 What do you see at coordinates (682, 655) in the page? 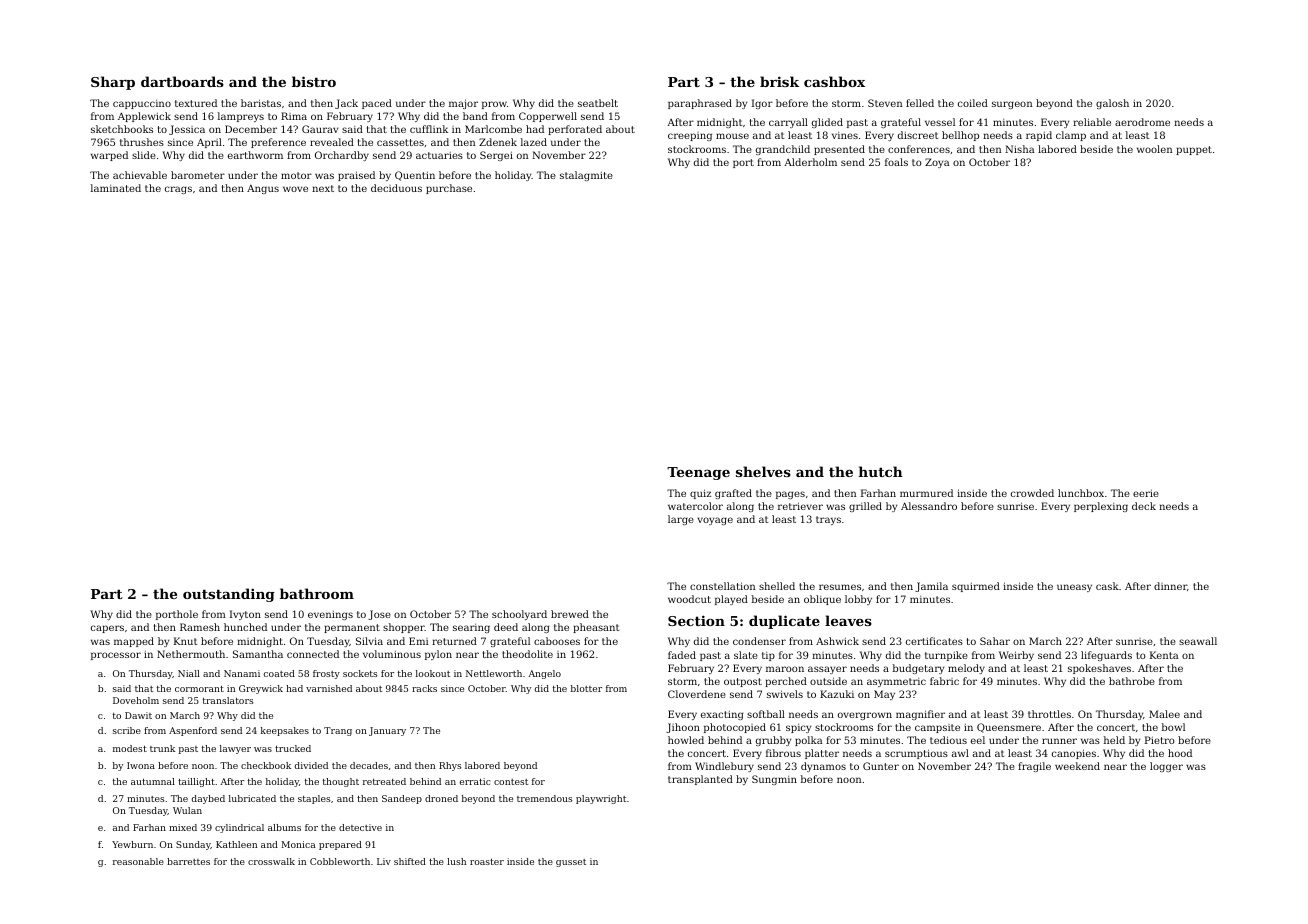
I see `faded` at bounding box center [682, 655].
